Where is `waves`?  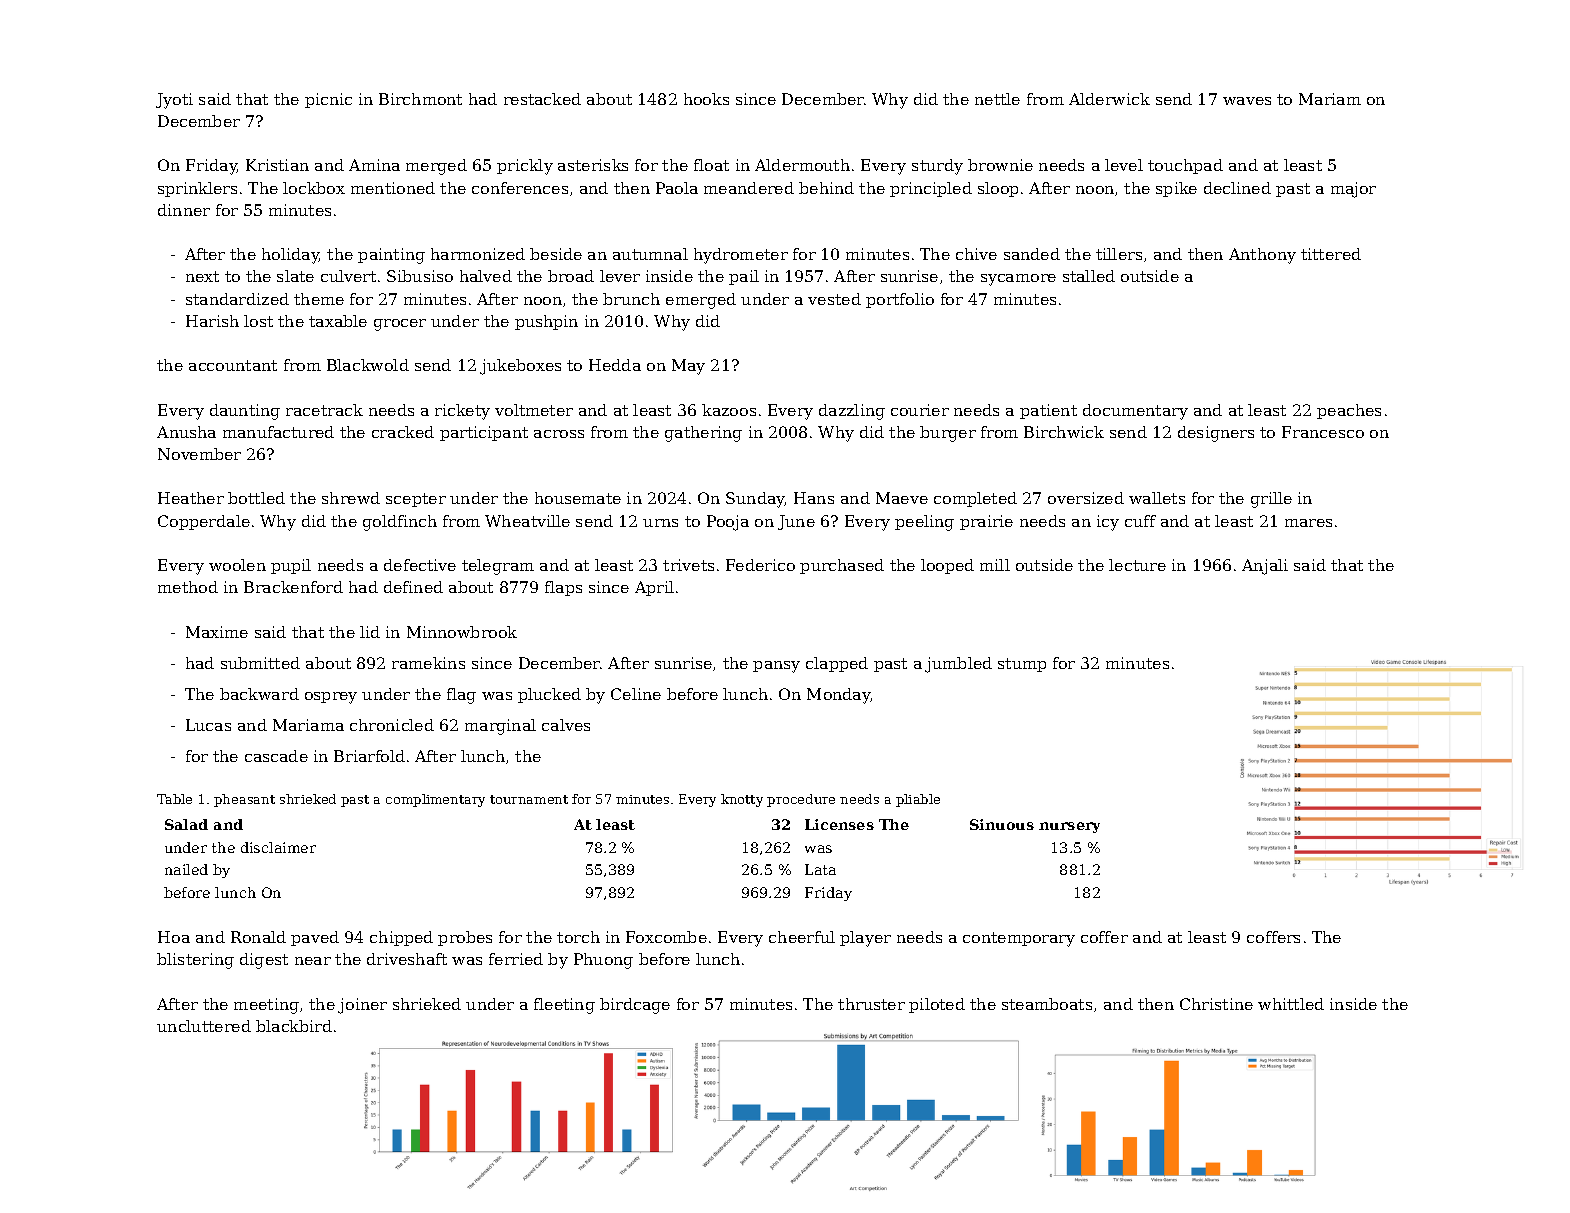
waves is located at coordinates (1247, 101).
